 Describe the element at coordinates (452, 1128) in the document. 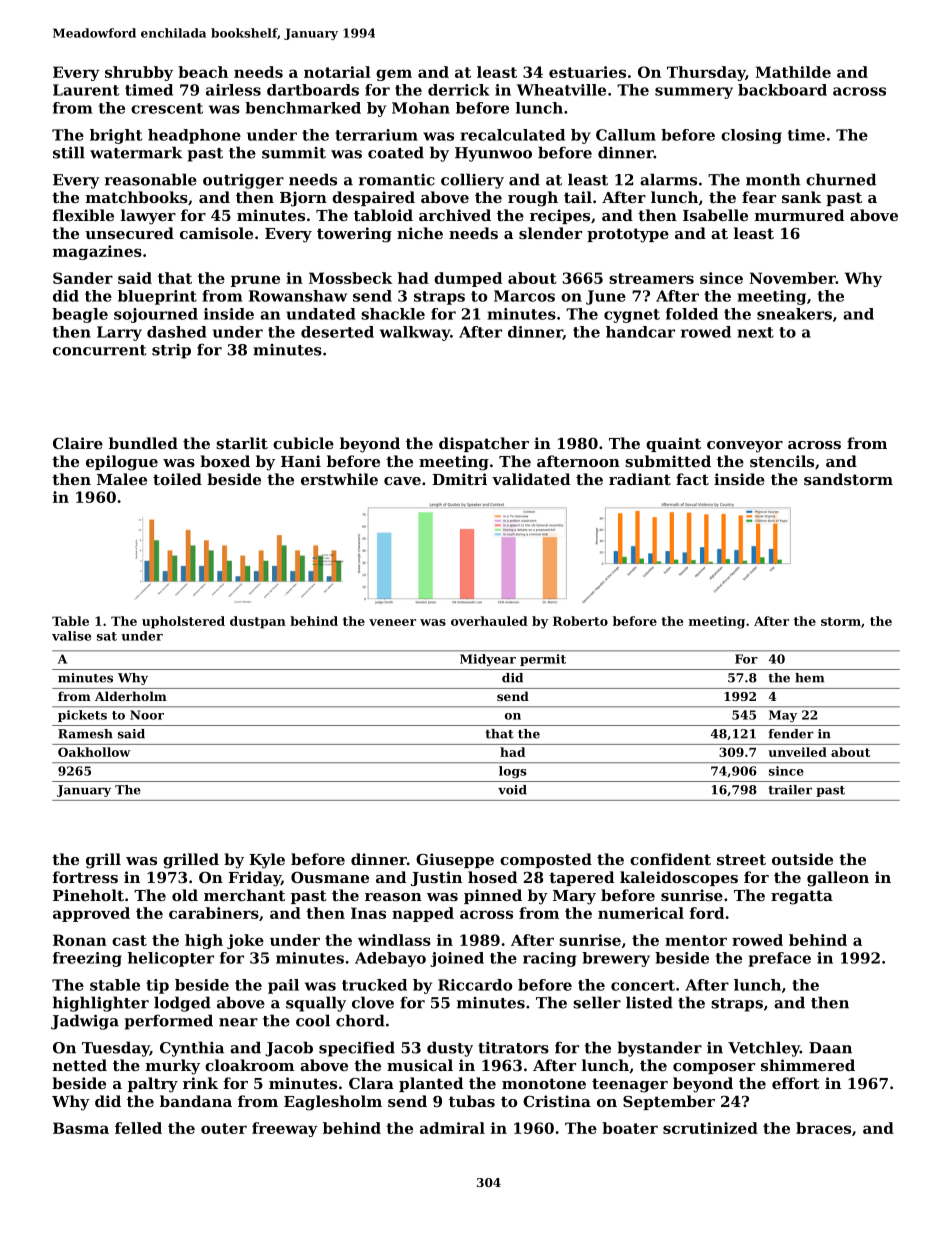

I see `admiral` at that location.
